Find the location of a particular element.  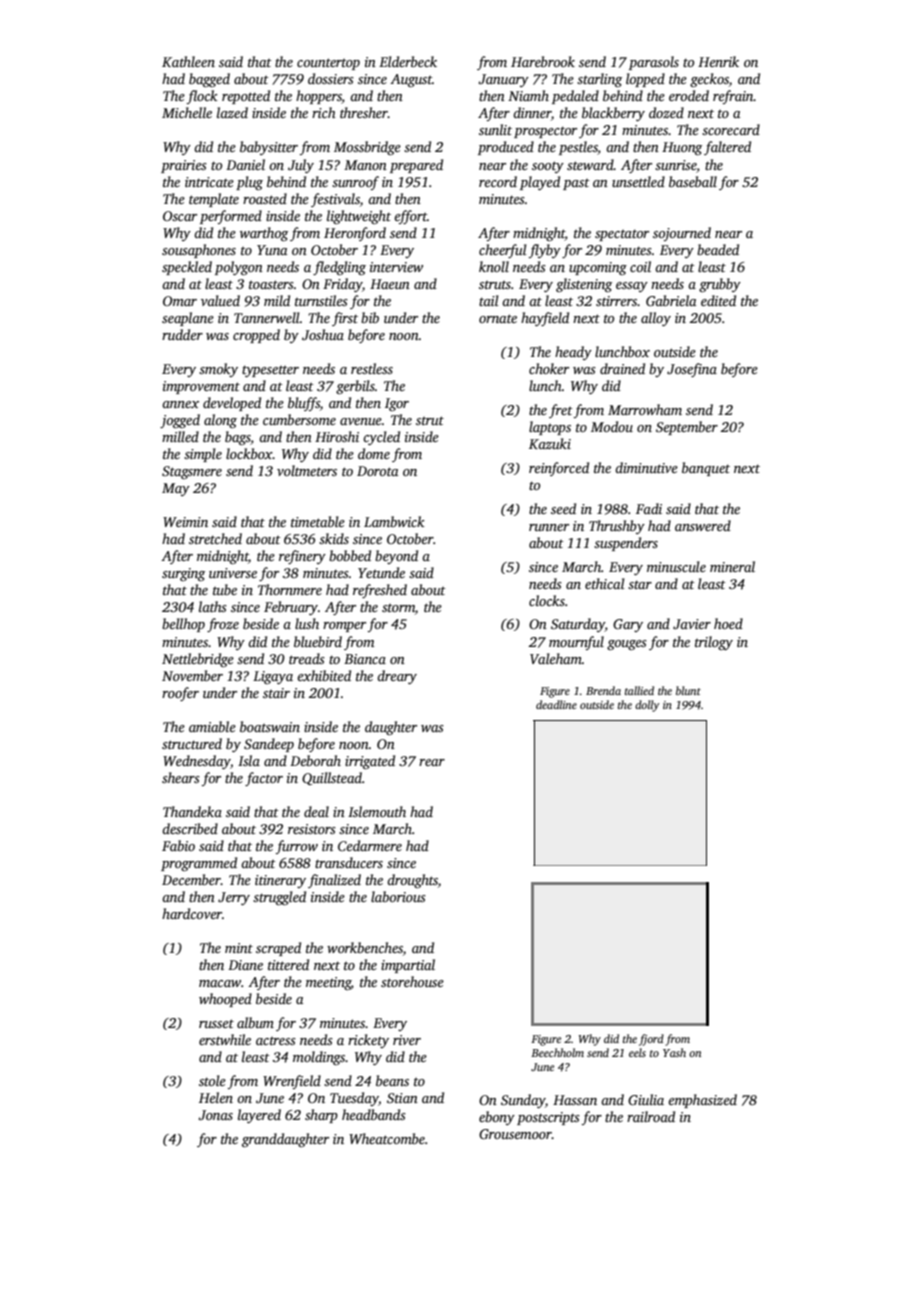

storm is located at coordinates (398, 607).
